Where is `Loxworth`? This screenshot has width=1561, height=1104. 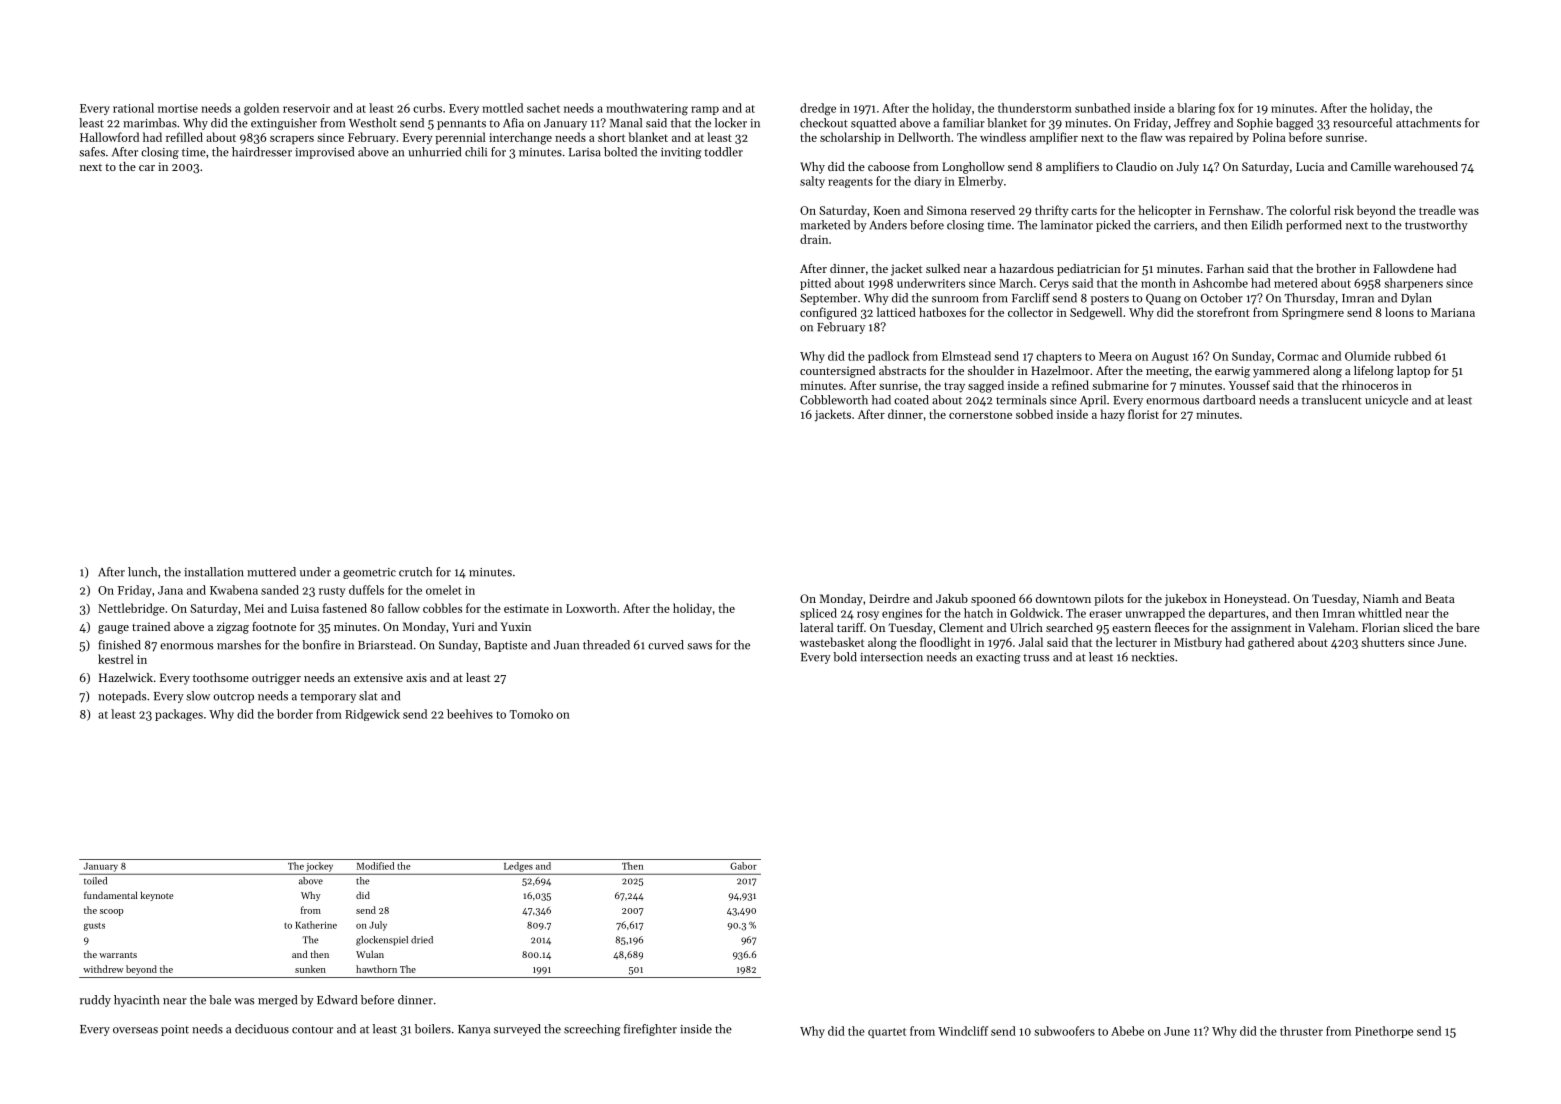
Loxworth is located at coordinates (591, 608).
